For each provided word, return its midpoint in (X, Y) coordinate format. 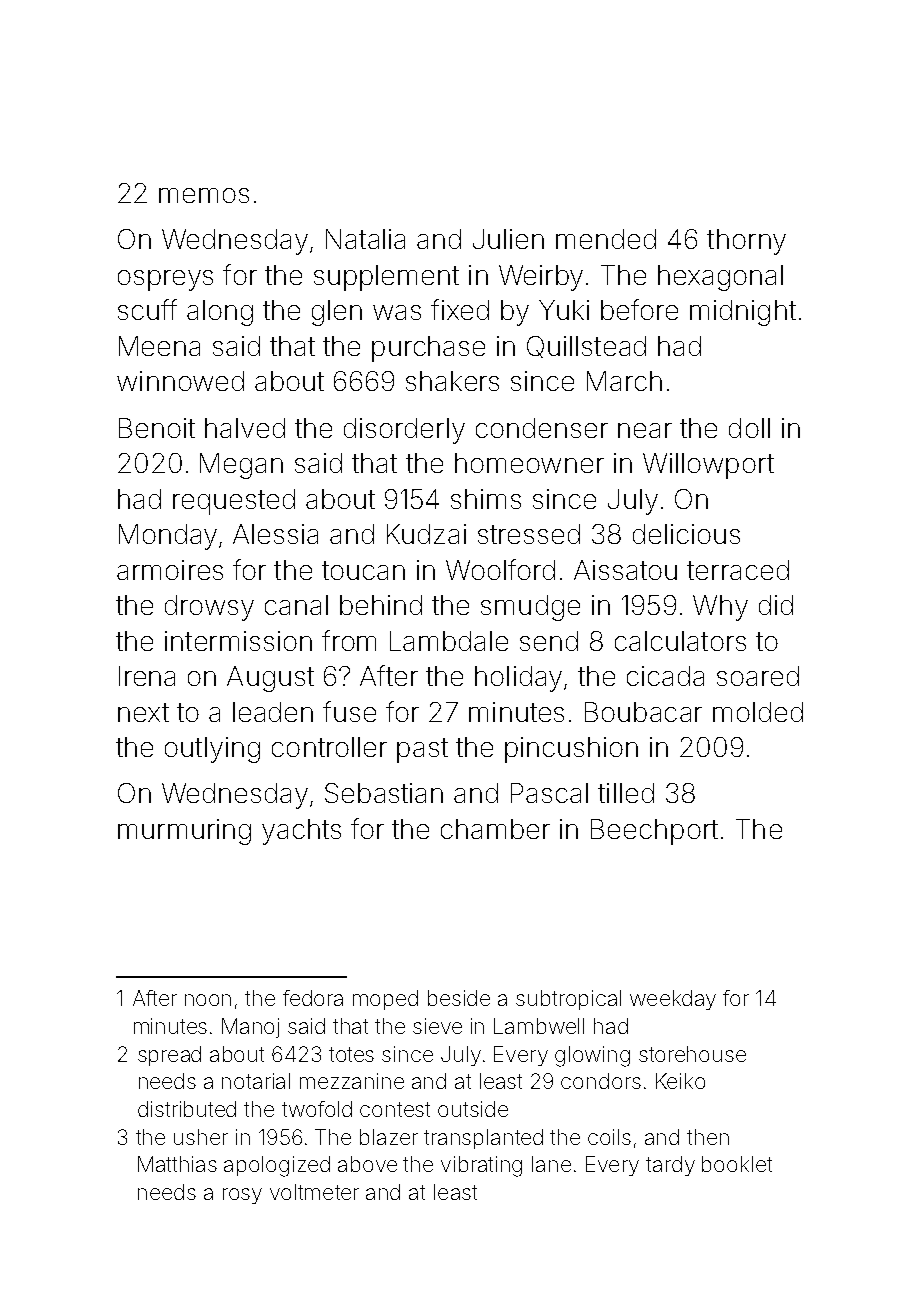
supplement (386, 278)
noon (208, 1000)
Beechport (654, 832)
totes (351, 1054)
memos (204, 195)
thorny (746, 242)
